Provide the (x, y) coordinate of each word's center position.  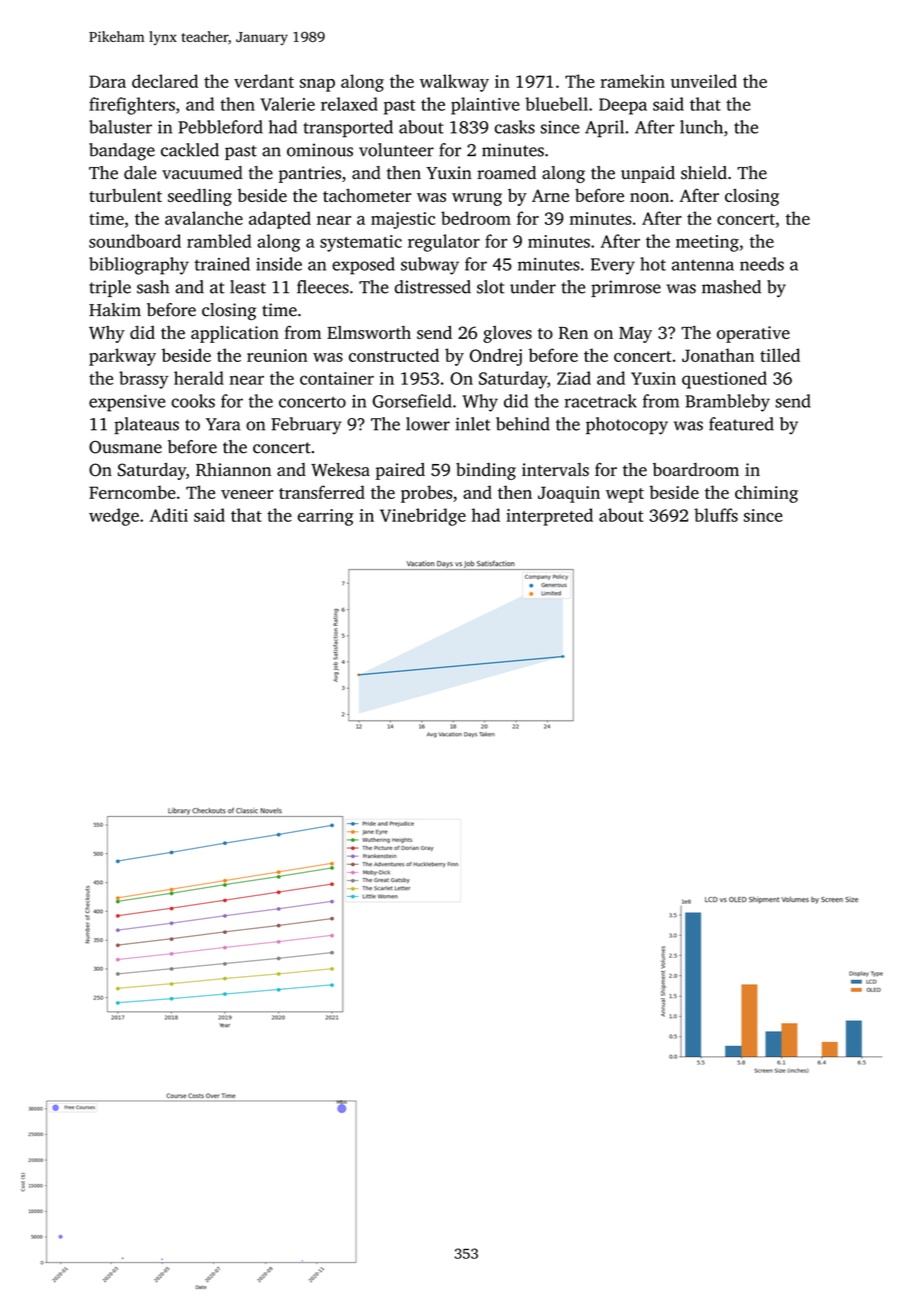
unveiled (704, 81)
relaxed (349, 104)
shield (704, 173)
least (248, 287)
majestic (403, 220)
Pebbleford (220, 127)
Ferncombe (132, 492)
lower (428, 424)
